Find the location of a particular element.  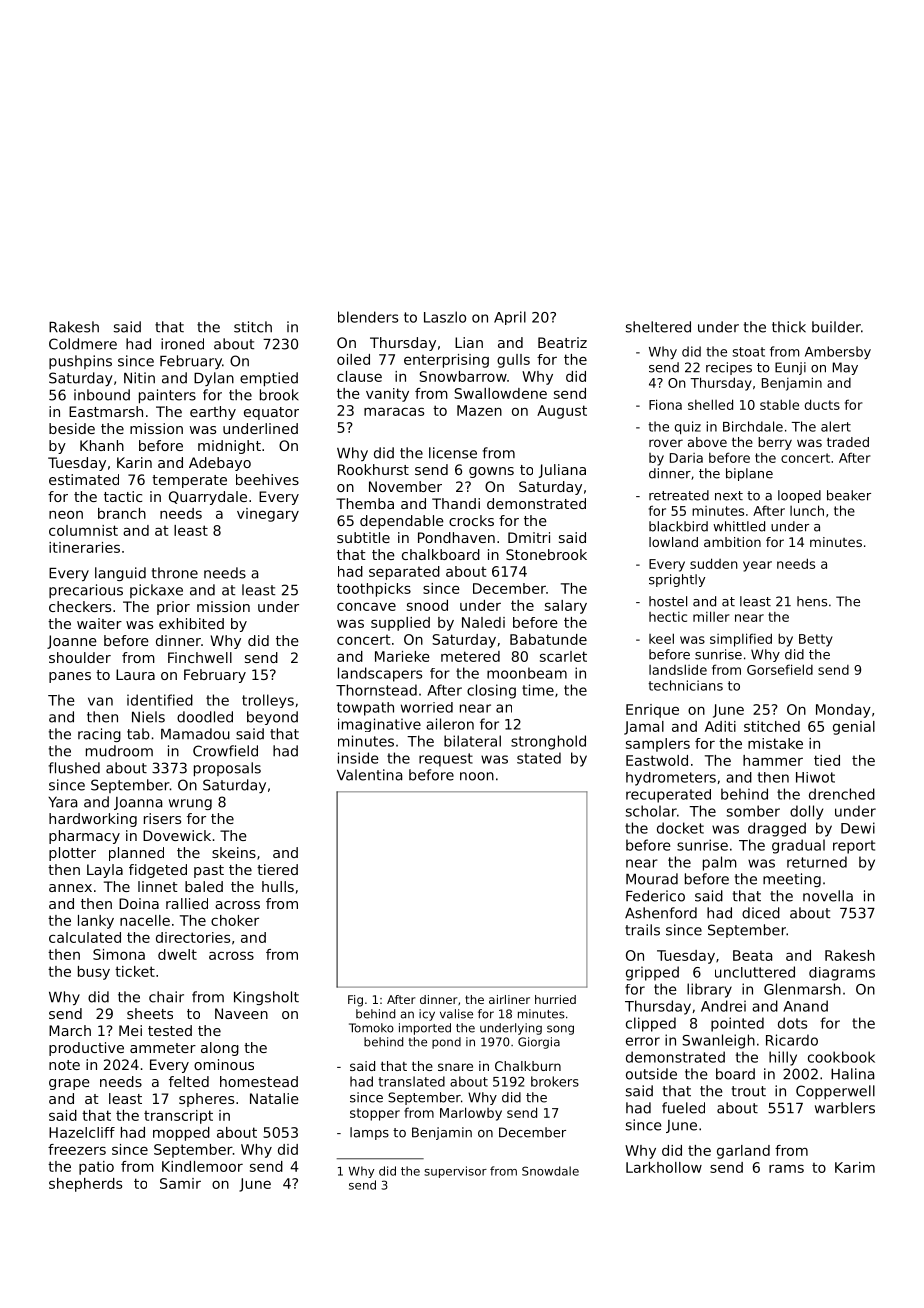

shepherds is located at coordinates (85, 1185).
